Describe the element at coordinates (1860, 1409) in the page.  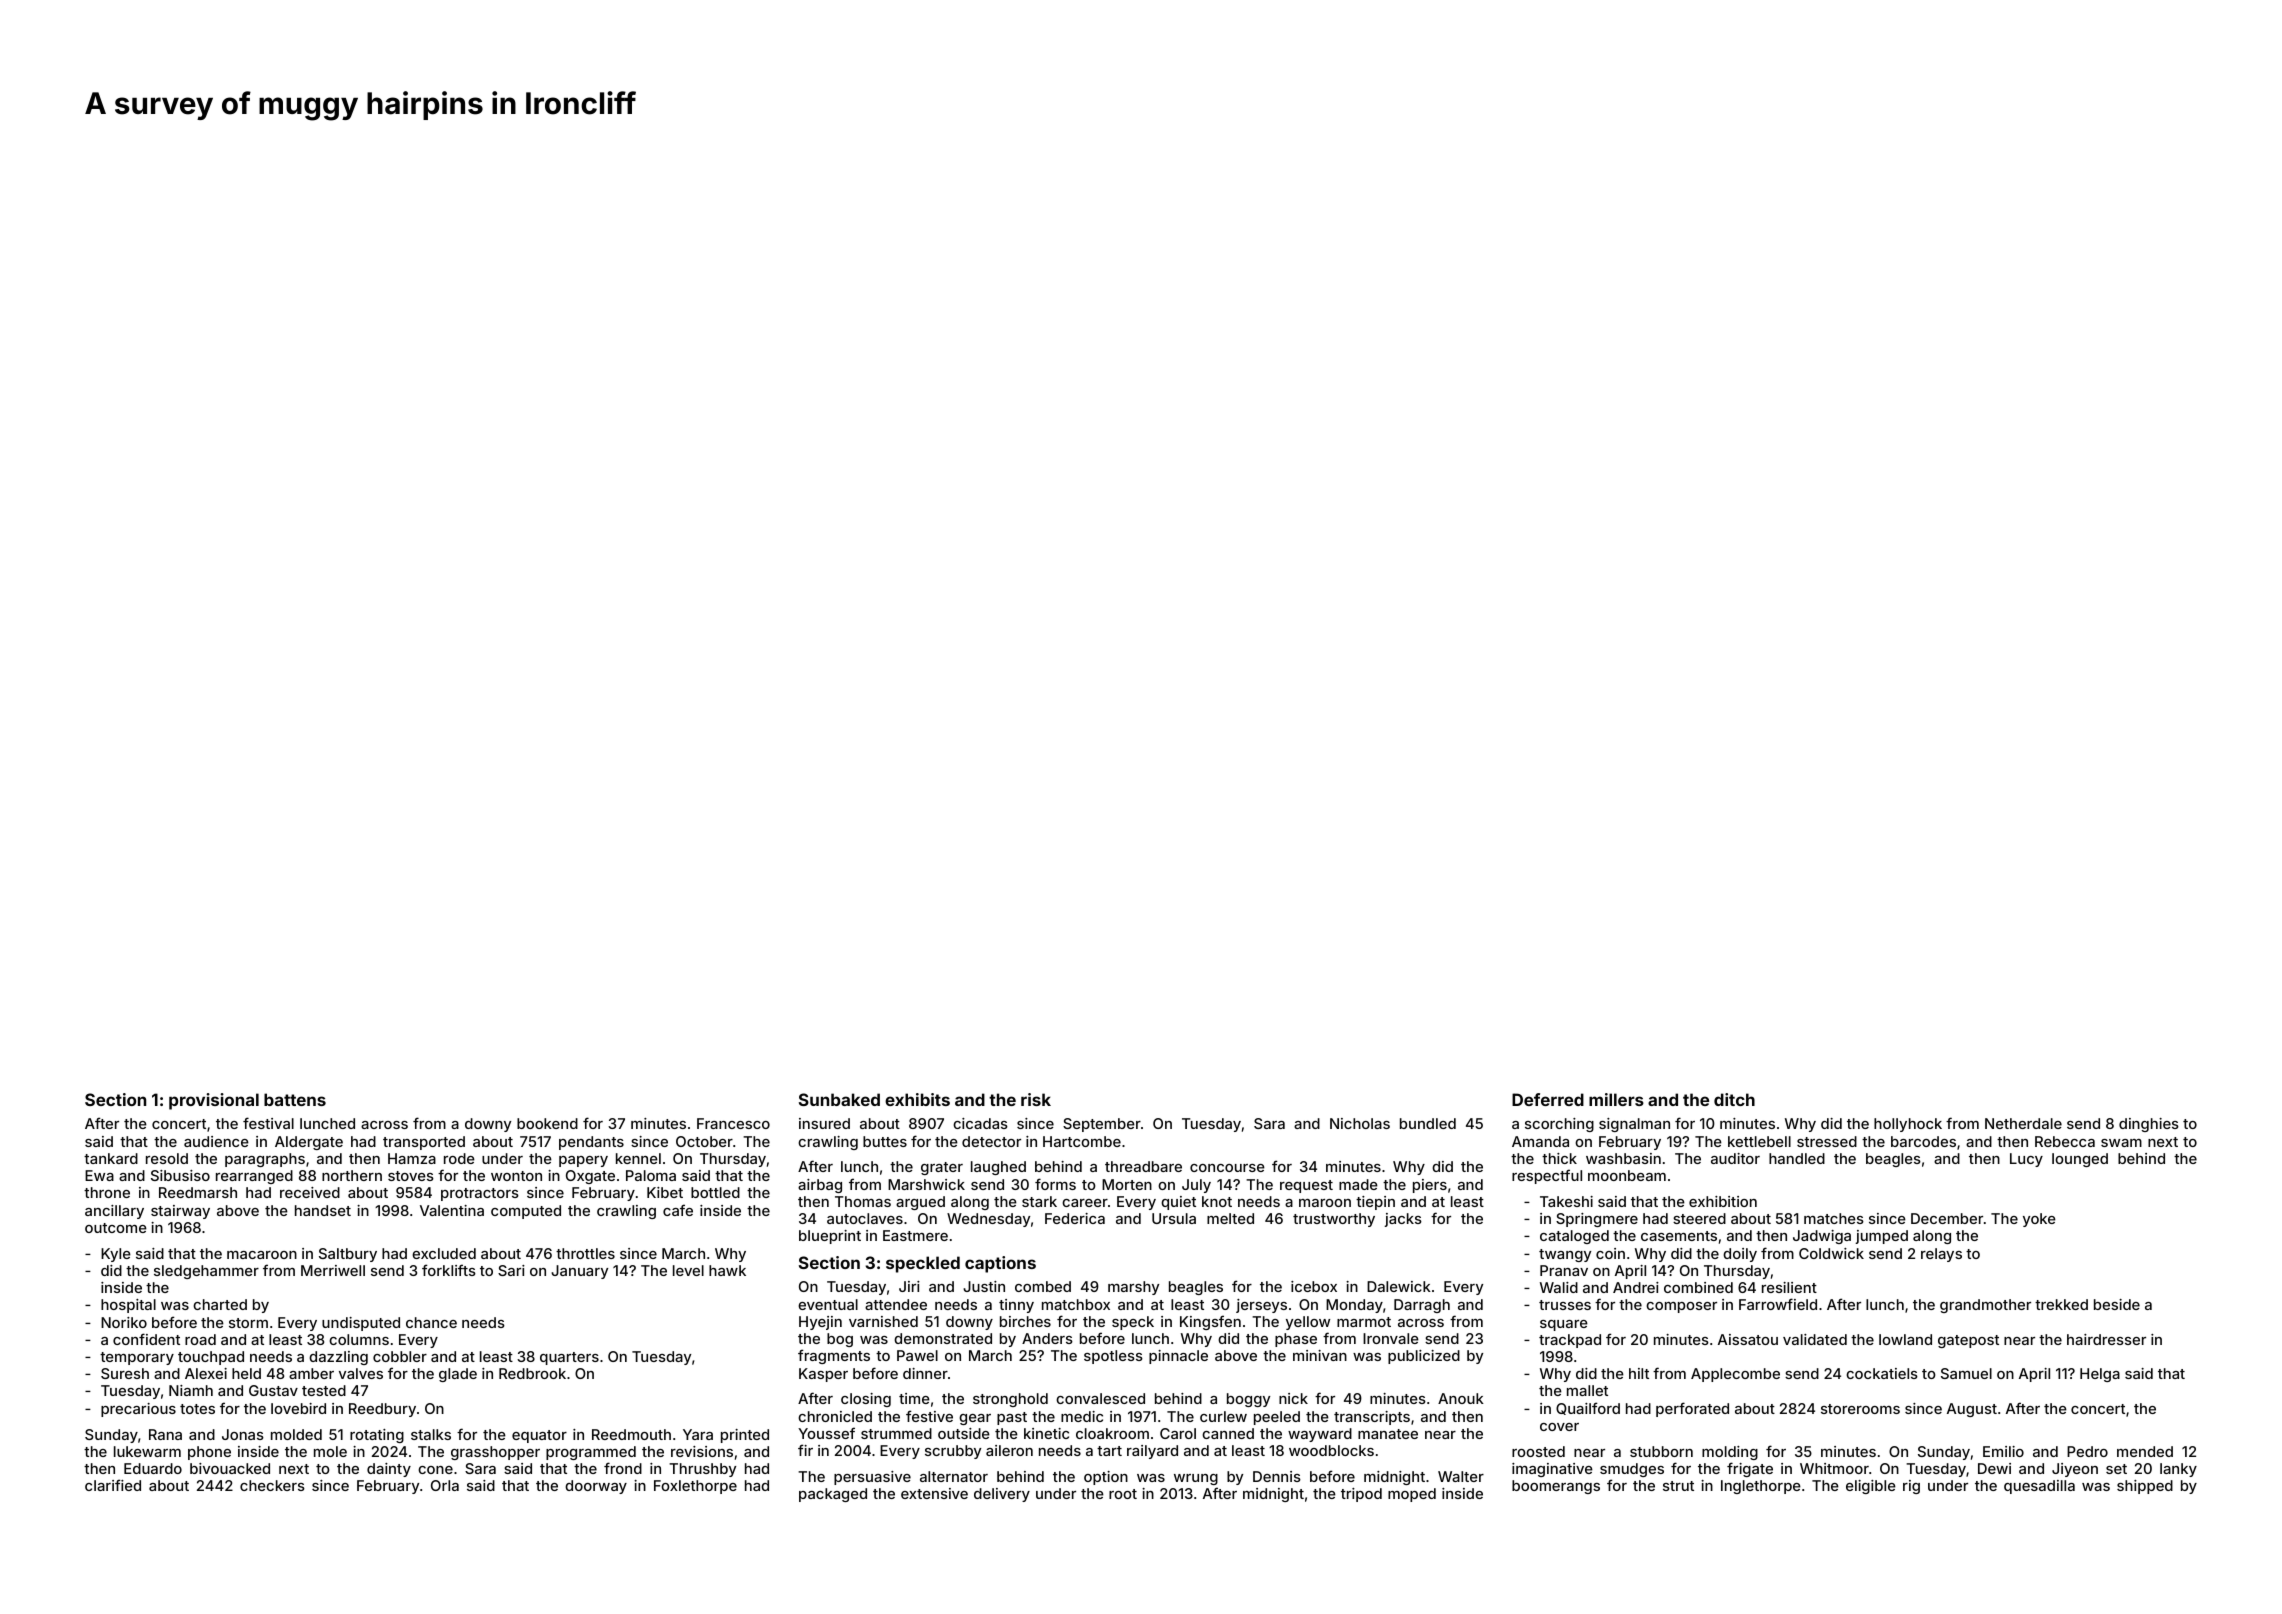
I see `storerooms` at that location.
